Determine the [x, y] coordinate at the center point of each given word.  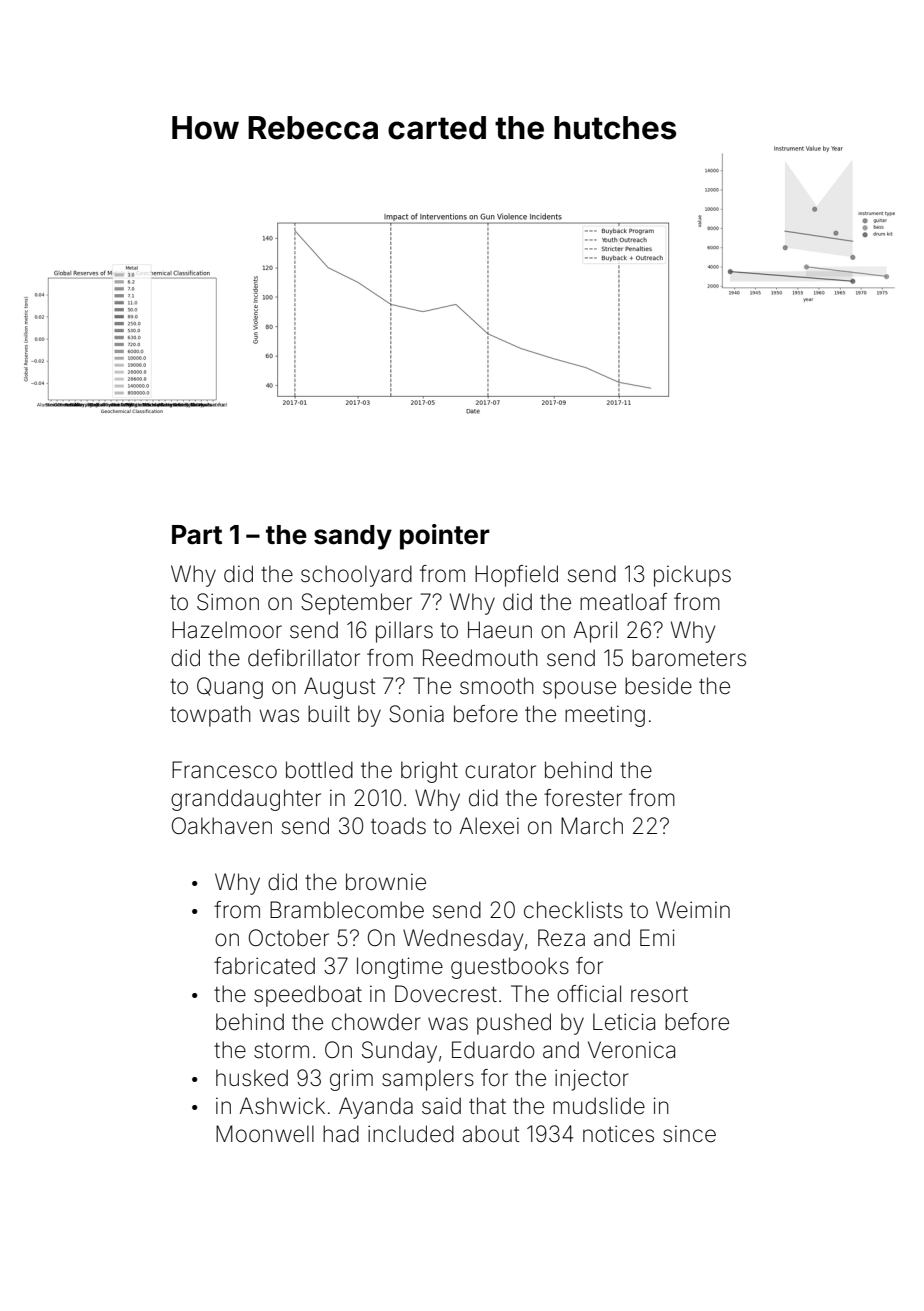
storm [281, 1051]
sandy [353, 537]
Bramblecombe [347, 910]
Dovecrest [446, 994]
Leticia [624, 1022]
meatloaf [623, 602]
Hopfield [516, 576]
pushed [514, 1024]
